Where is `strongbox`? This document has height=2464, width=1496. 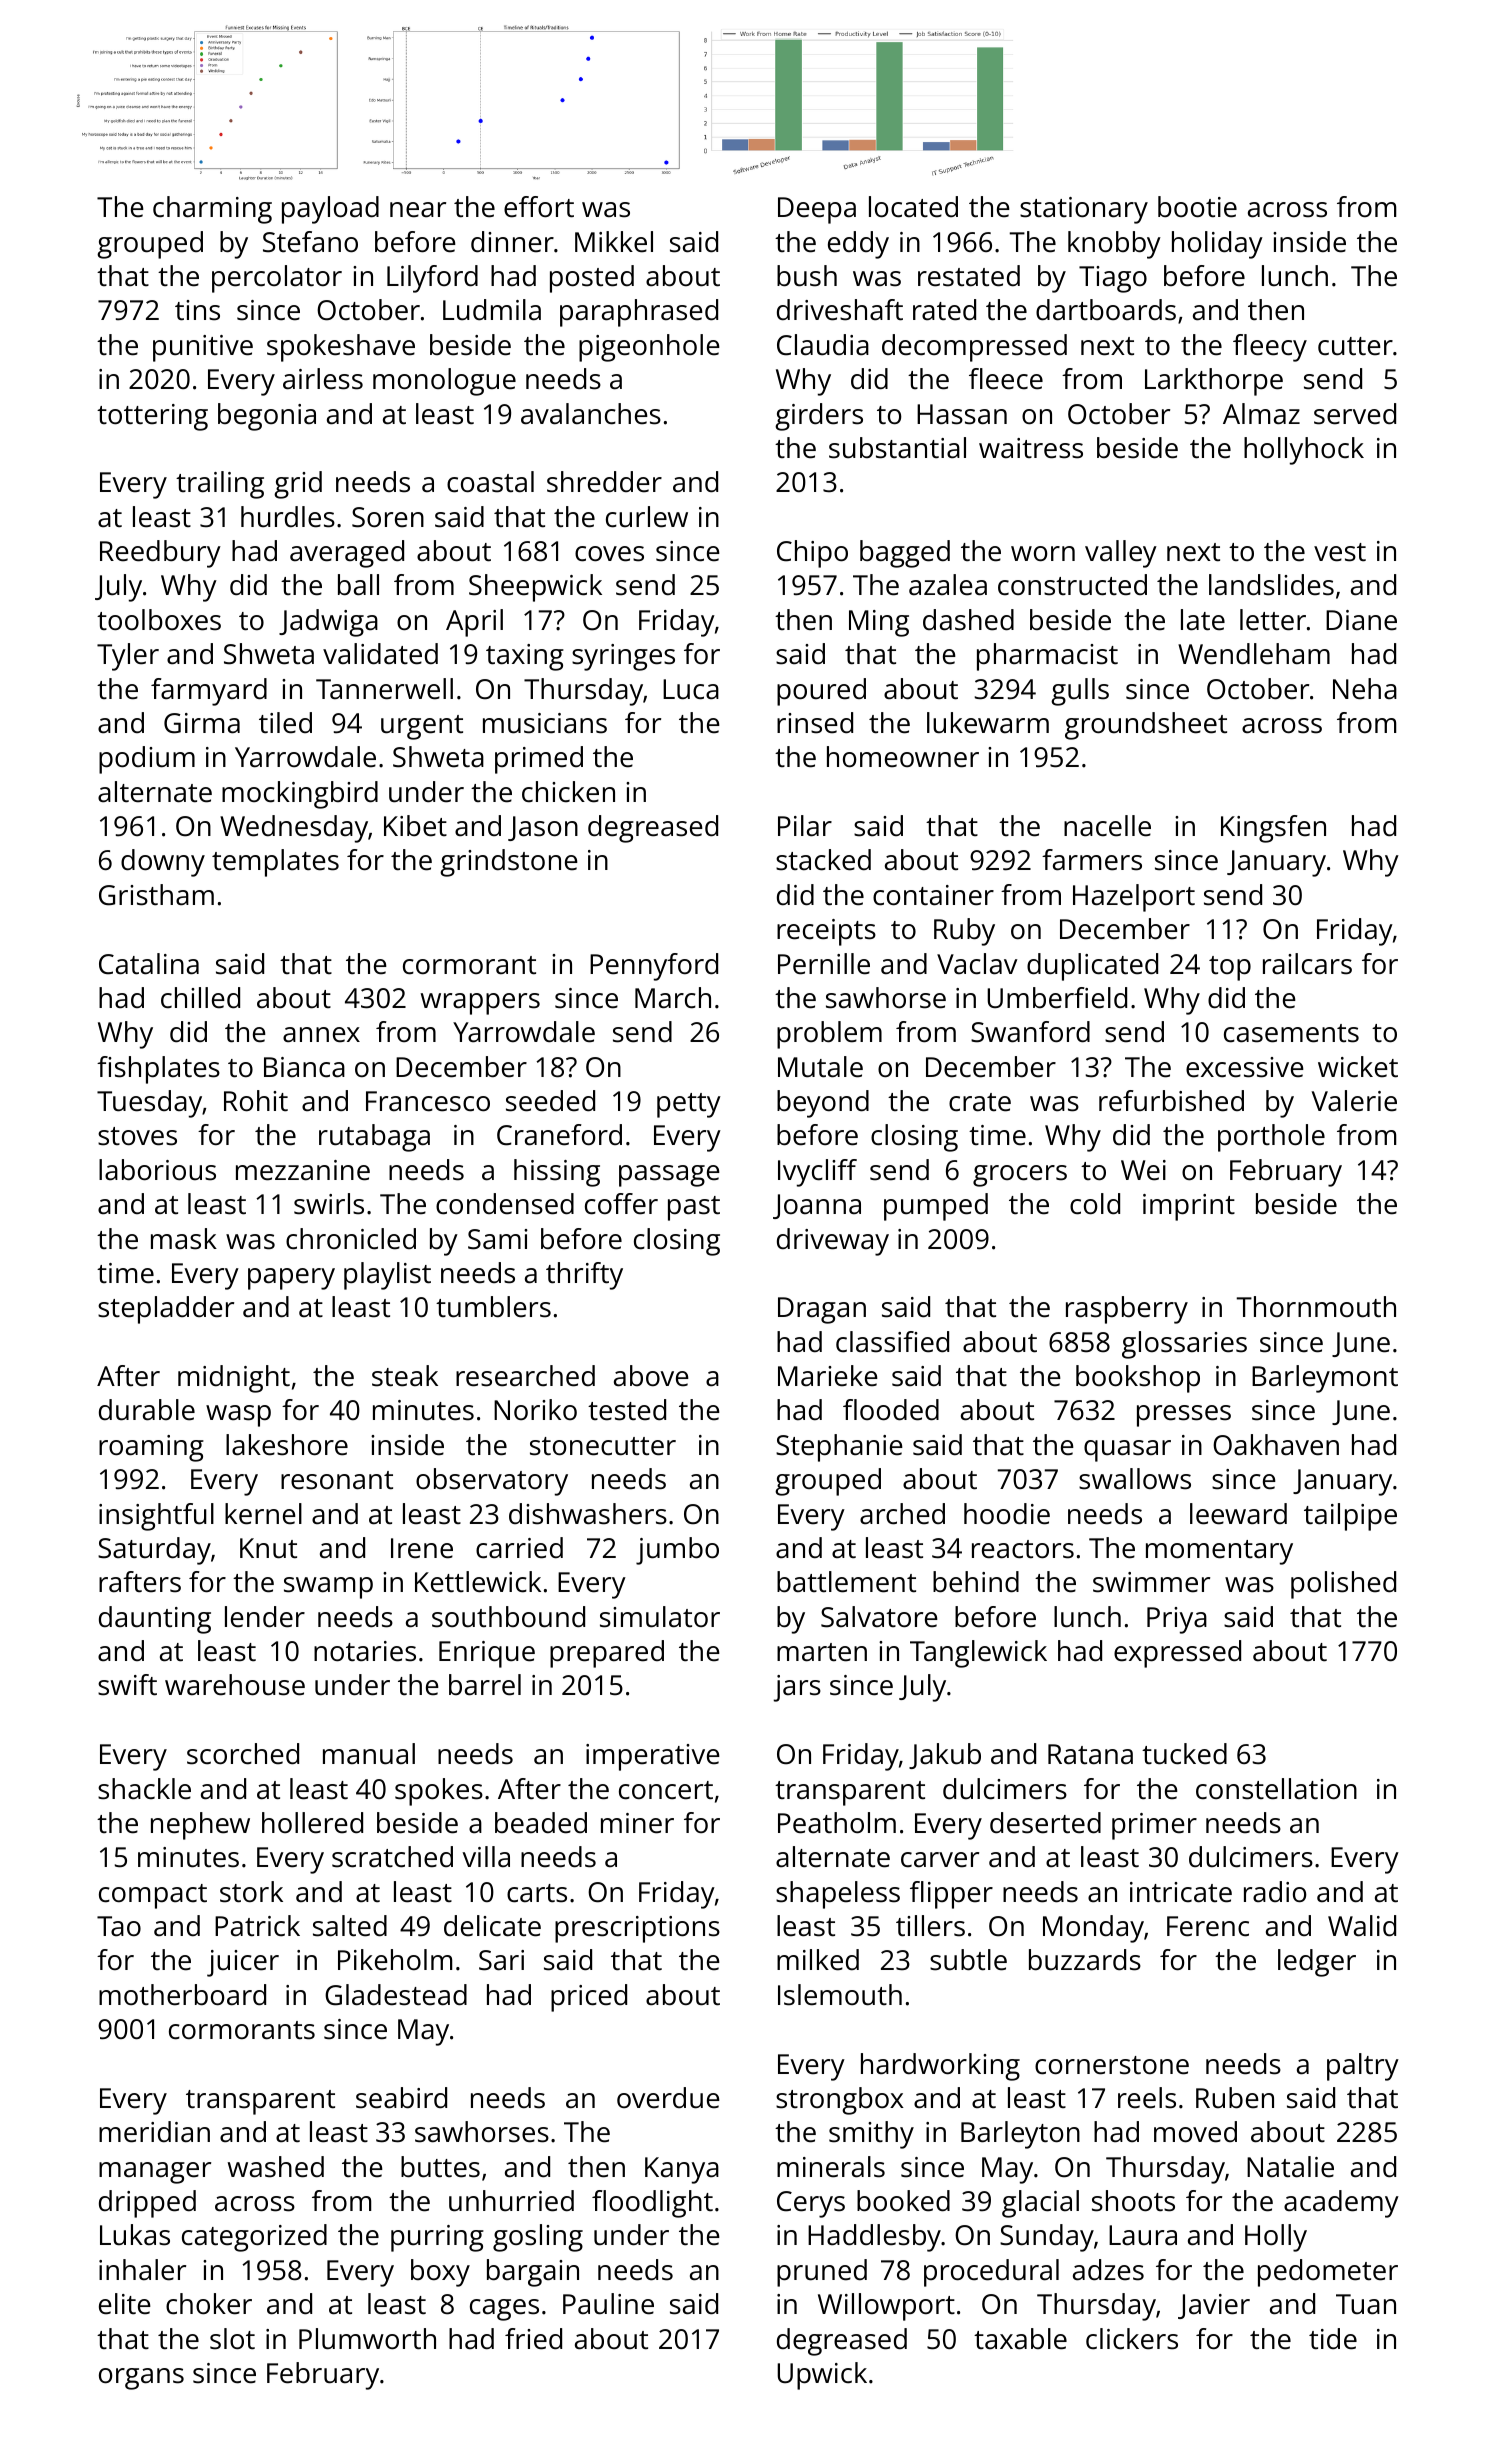 strongbox is located at coordinates (840, 2101).
